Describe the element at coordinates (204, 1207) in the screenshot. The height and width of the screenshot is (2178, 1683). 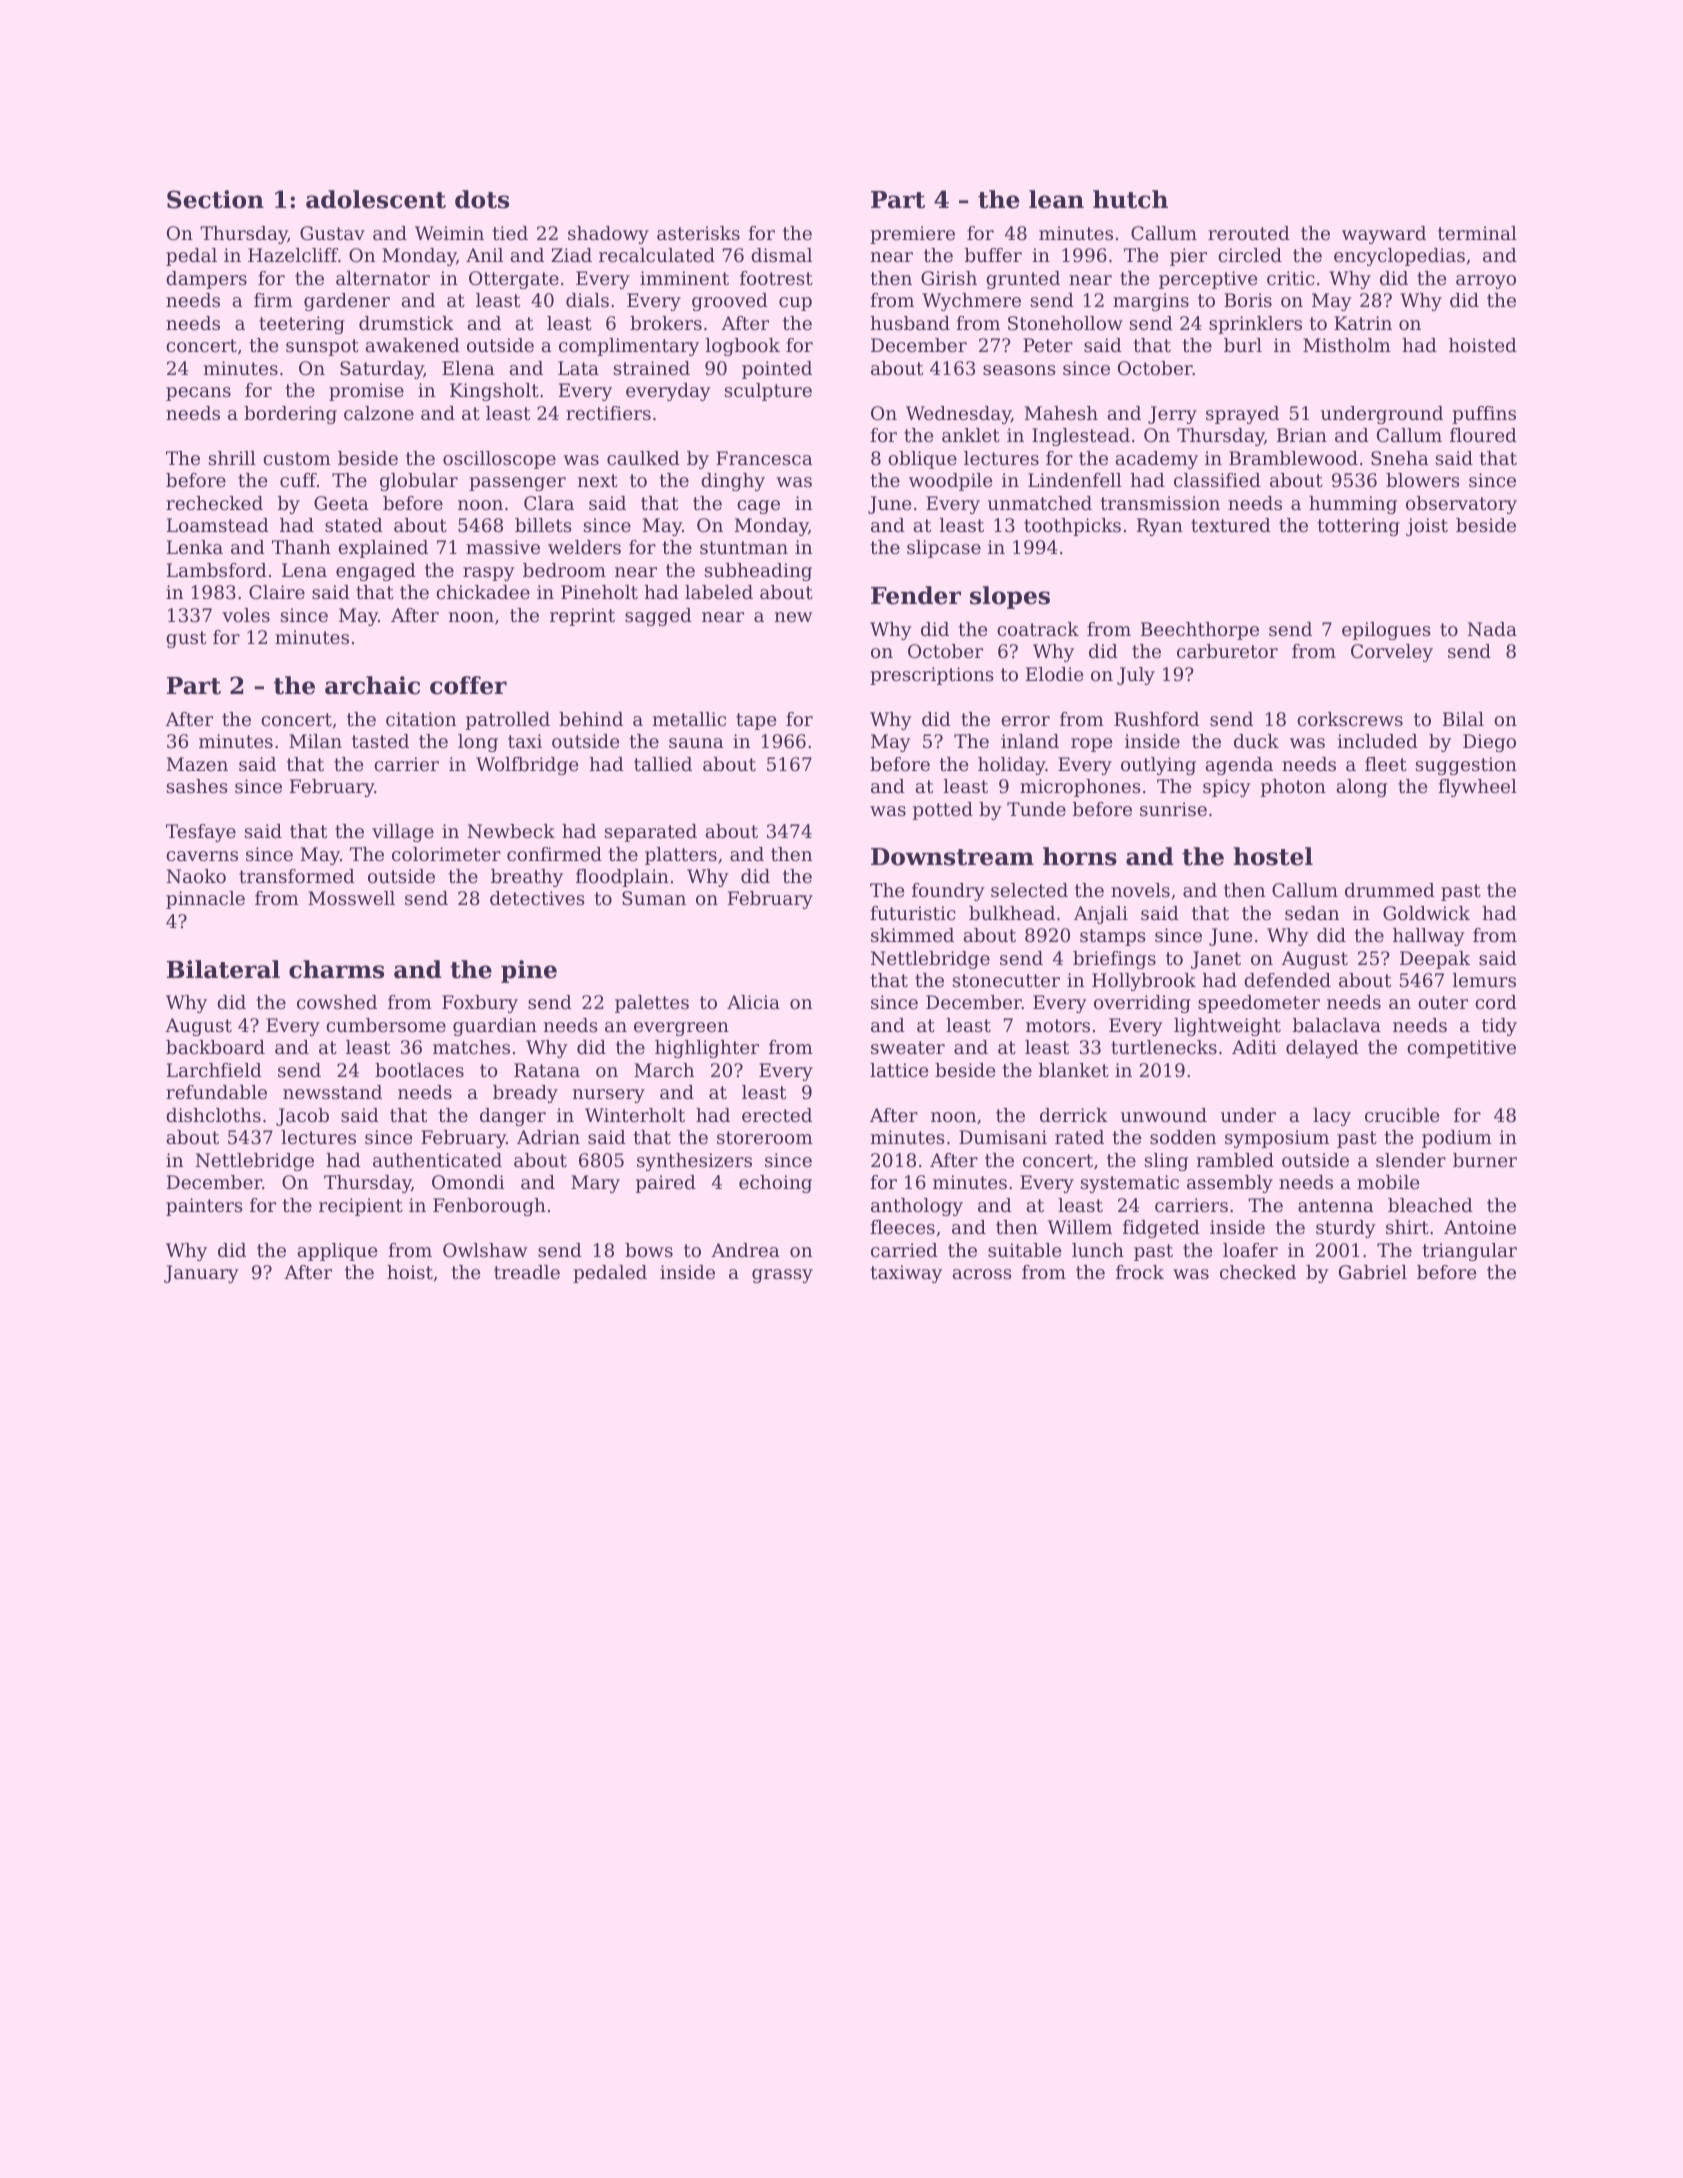
I see `painters` at that location.
